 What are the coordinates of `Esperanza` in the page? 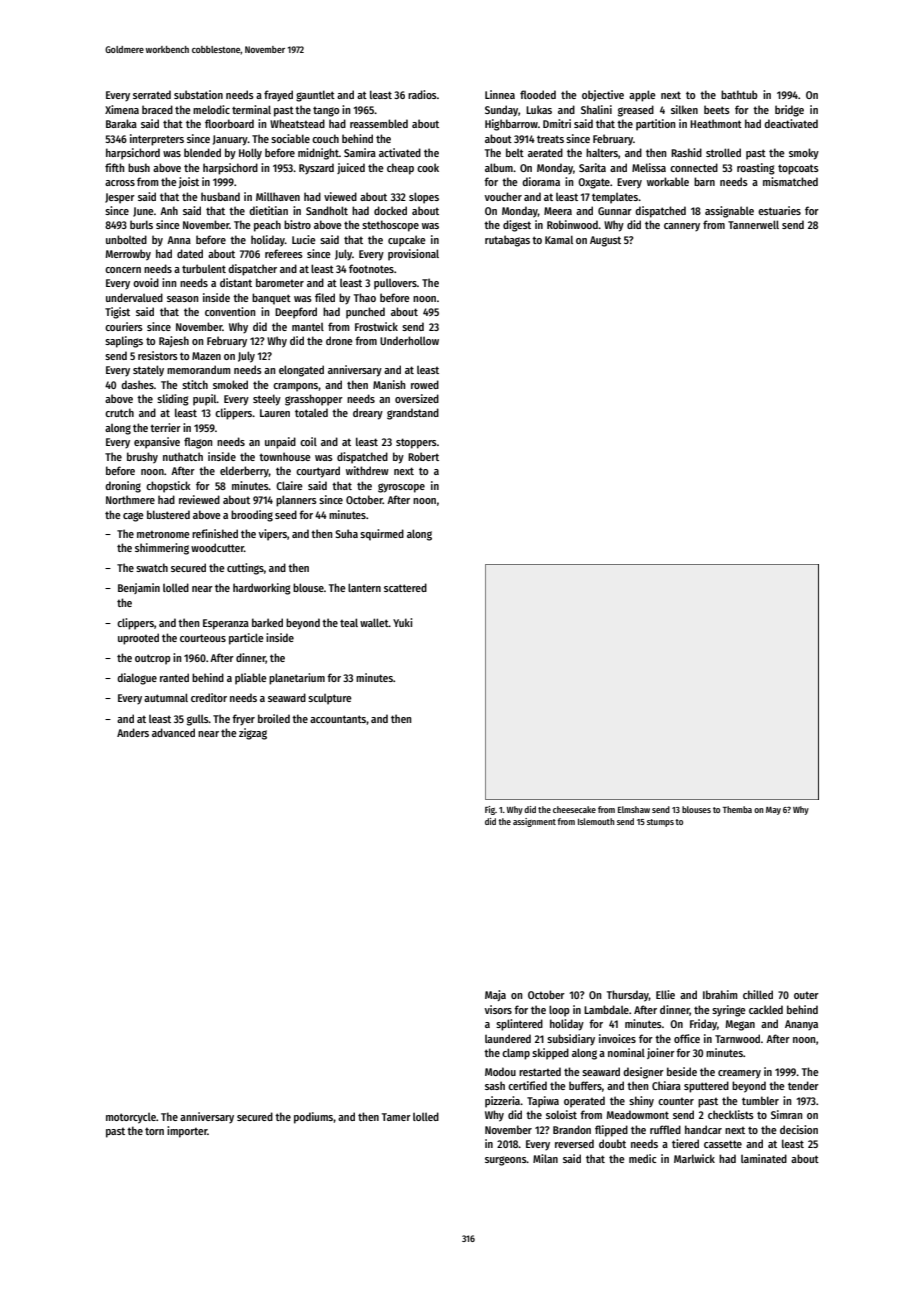 It's located at (226, 624).
